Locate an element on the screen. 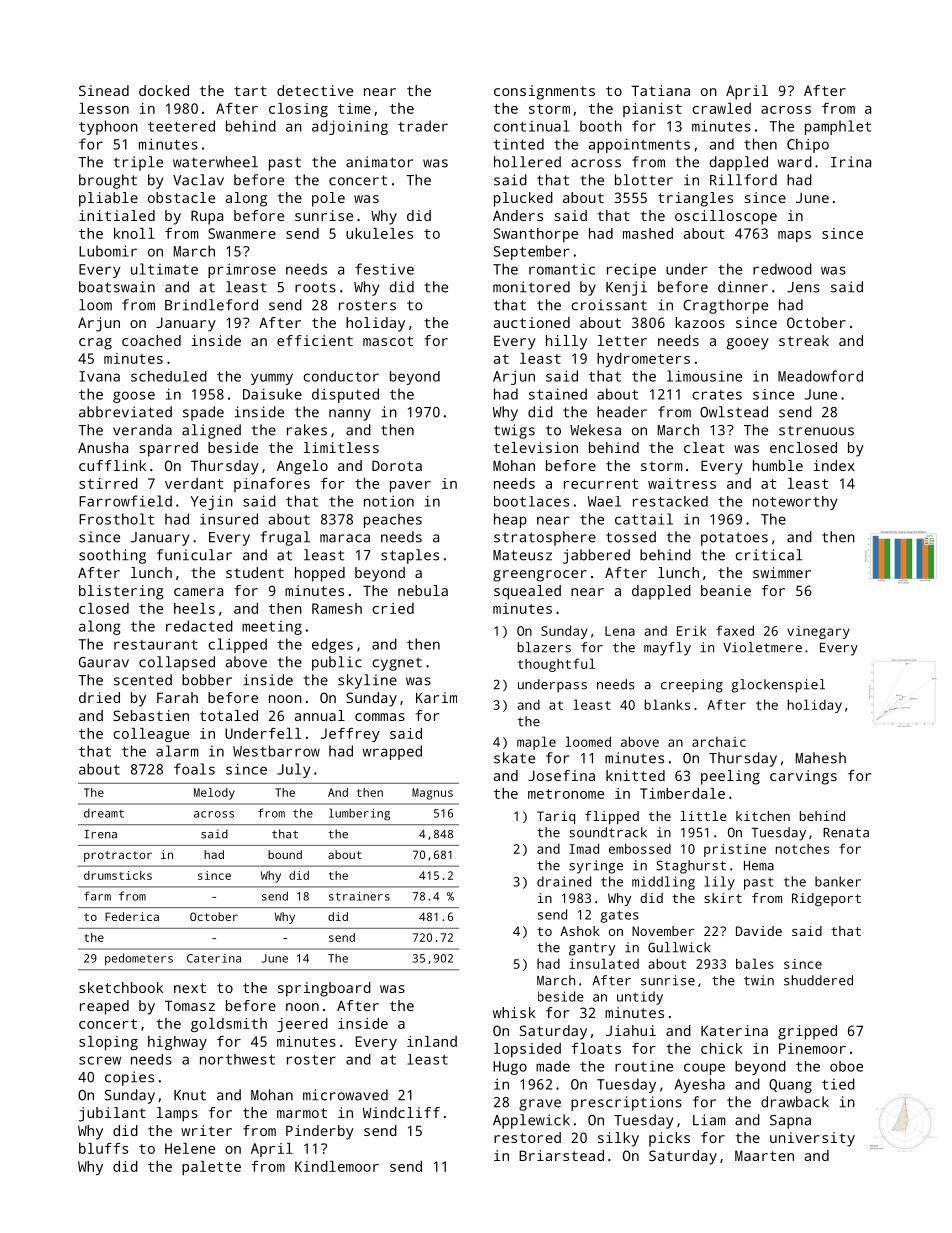  auctioned is located at coordinates (532, 322).
